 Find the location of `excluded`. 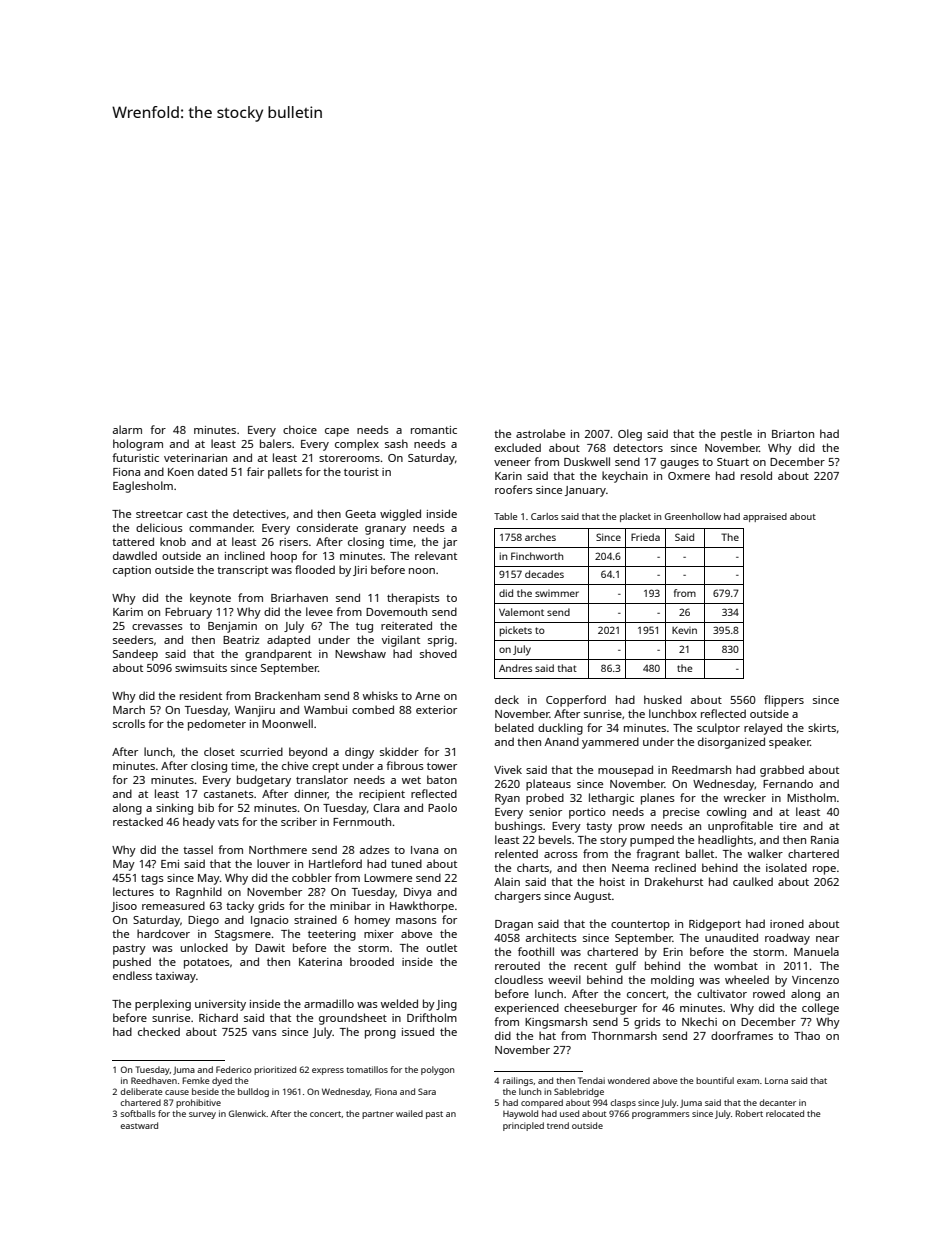

excluded is located at coordinates (518, 447).
